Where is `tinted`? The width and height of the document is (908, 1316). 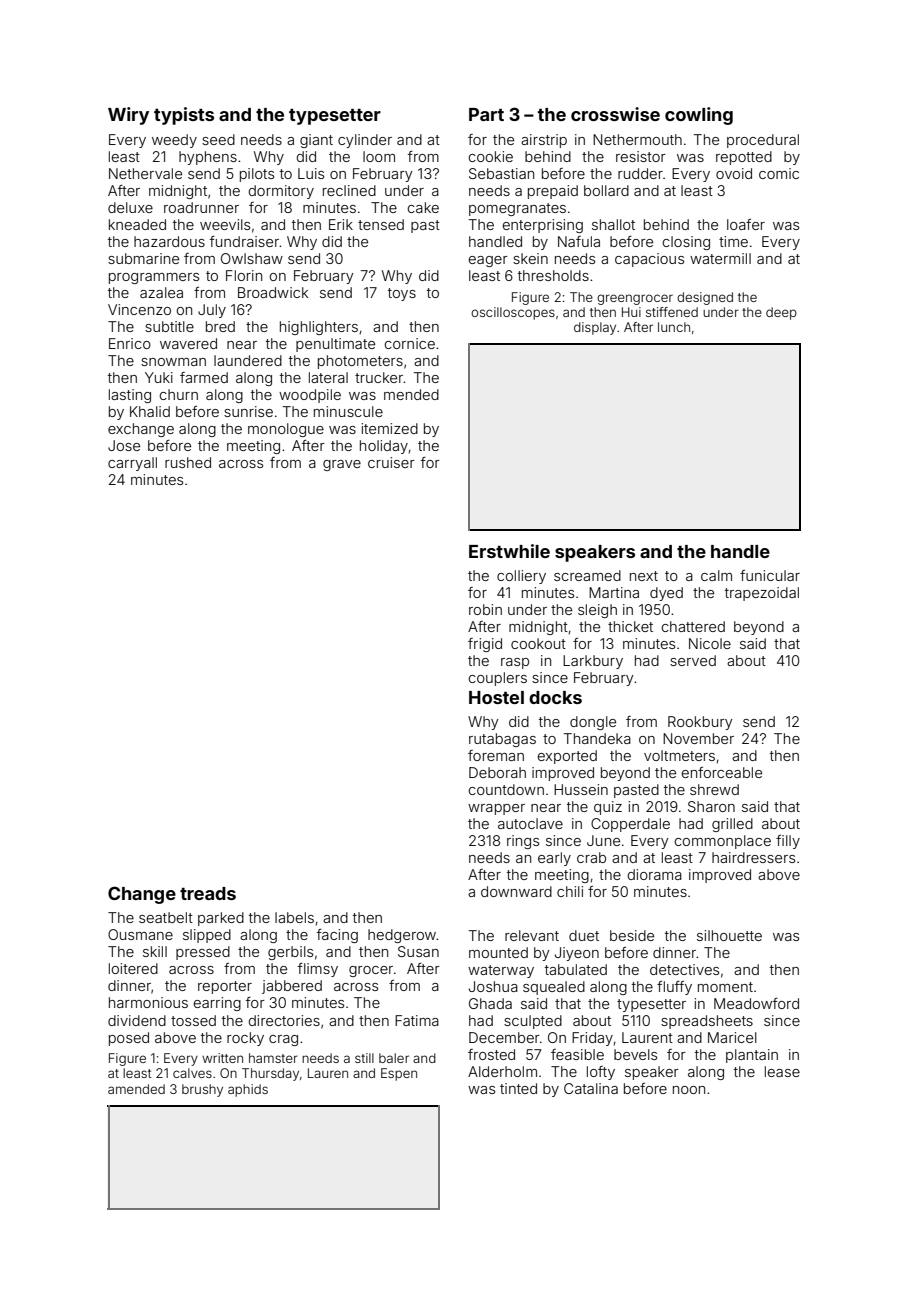 tinted is located at coordinates (518, 1088).
